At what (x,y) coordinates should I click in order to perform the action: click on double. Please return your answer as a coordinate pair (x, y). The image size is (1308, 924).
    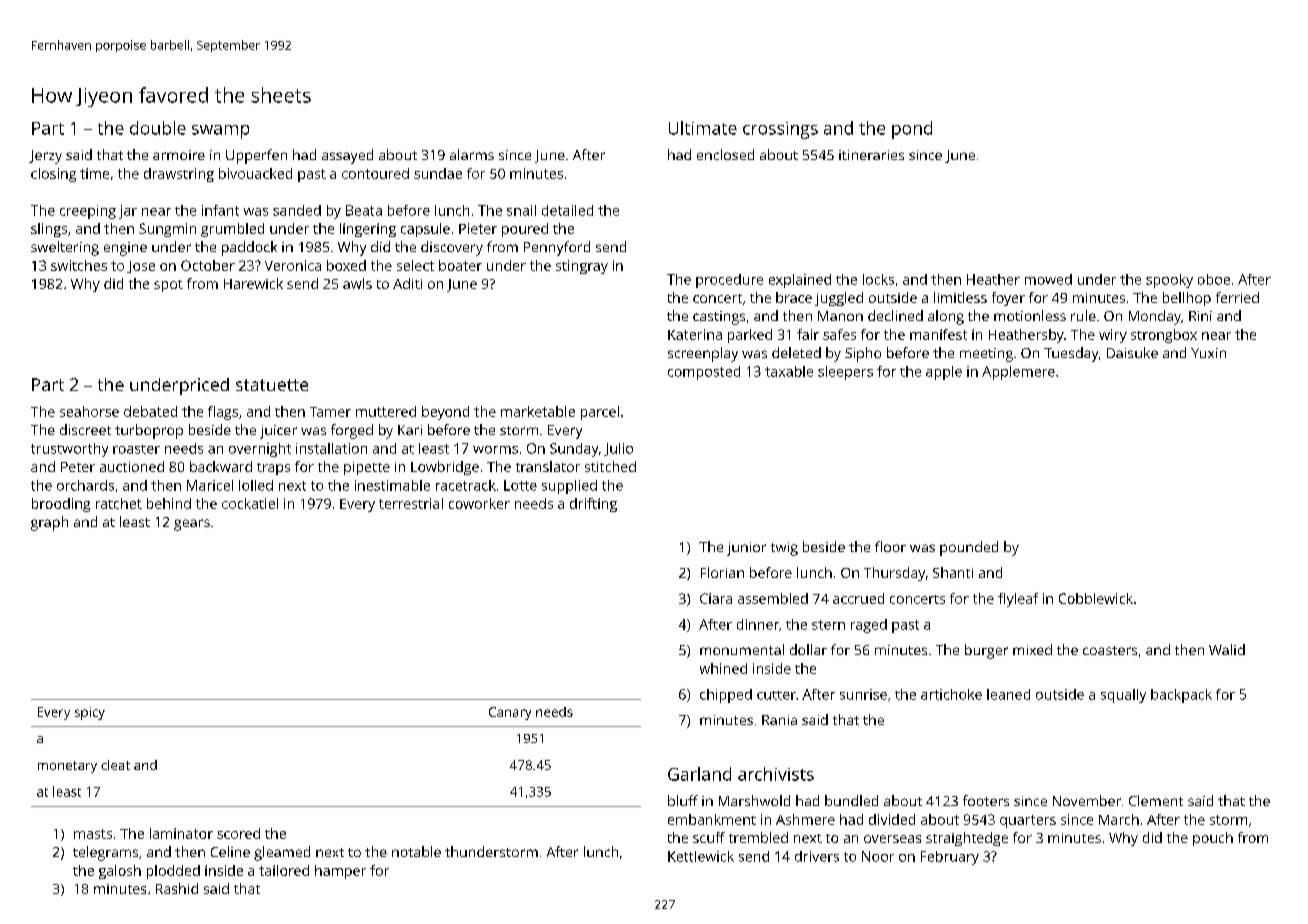
    Looking at the image, I should click on (158, 128).
